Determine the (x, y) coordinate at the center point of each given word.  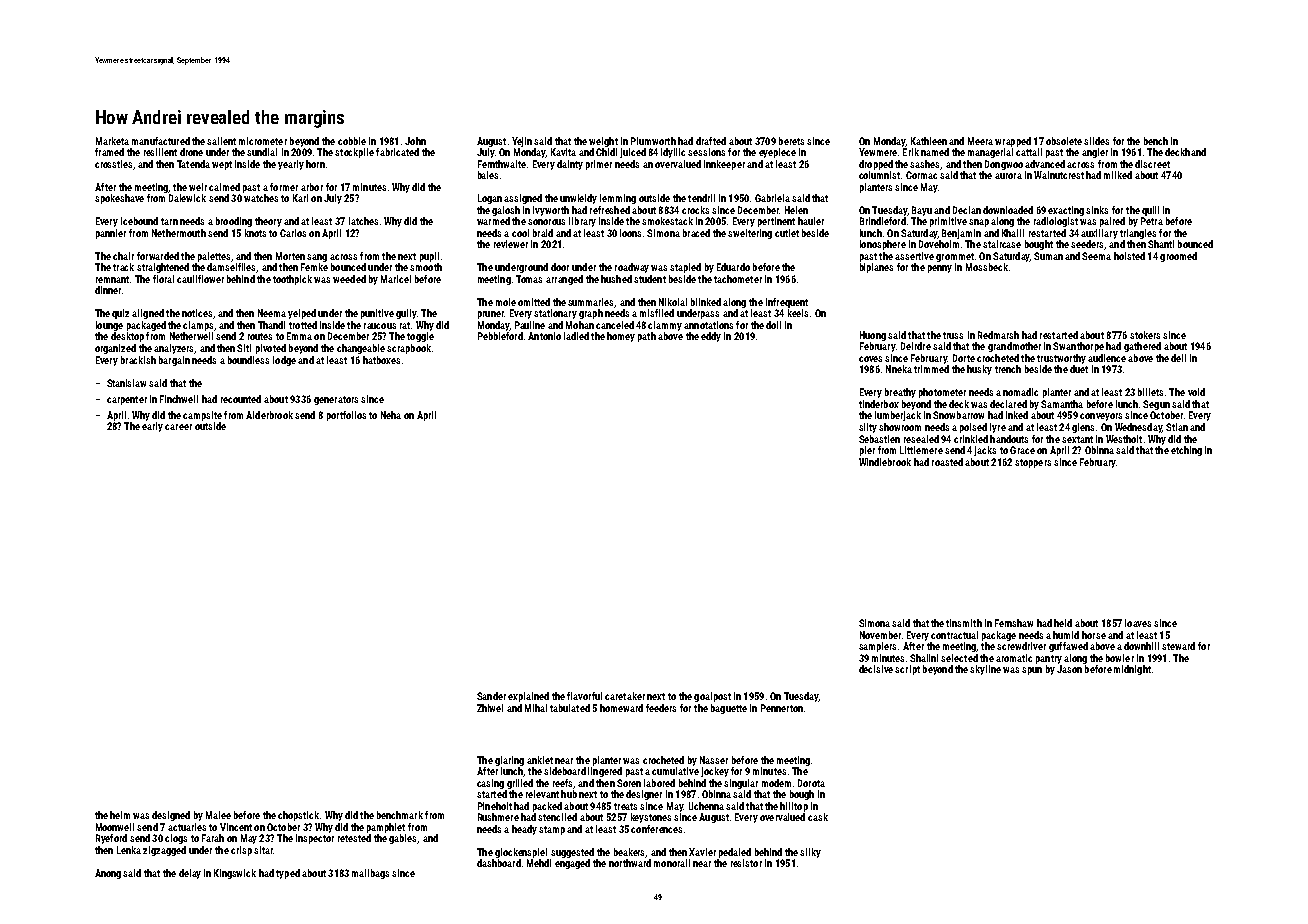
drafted (711, 141)
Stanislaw (126, 383)
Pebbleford (500, 336)
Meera (980, 141)
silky (810, 853)
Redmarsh (998, 335)
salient (221, 141)
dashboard (499, 863)
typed (288, 874)
